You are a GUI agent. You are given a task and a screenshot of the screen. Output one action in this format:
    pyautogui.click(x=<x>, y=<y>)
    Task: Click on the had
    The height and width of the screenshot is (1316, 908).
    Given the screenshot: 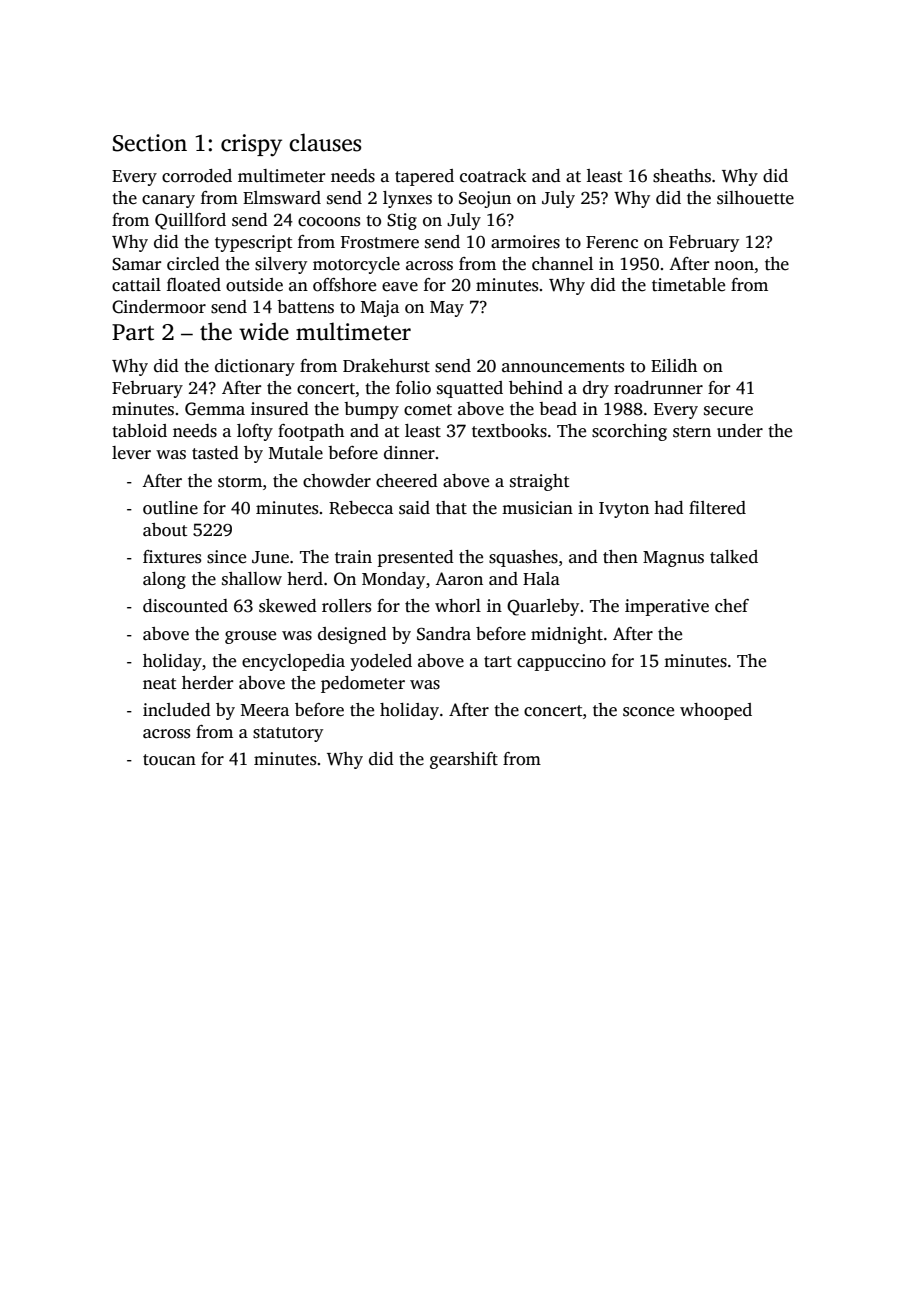 What is the action you would take?
    pyautogui.click(x=669, y=508)
